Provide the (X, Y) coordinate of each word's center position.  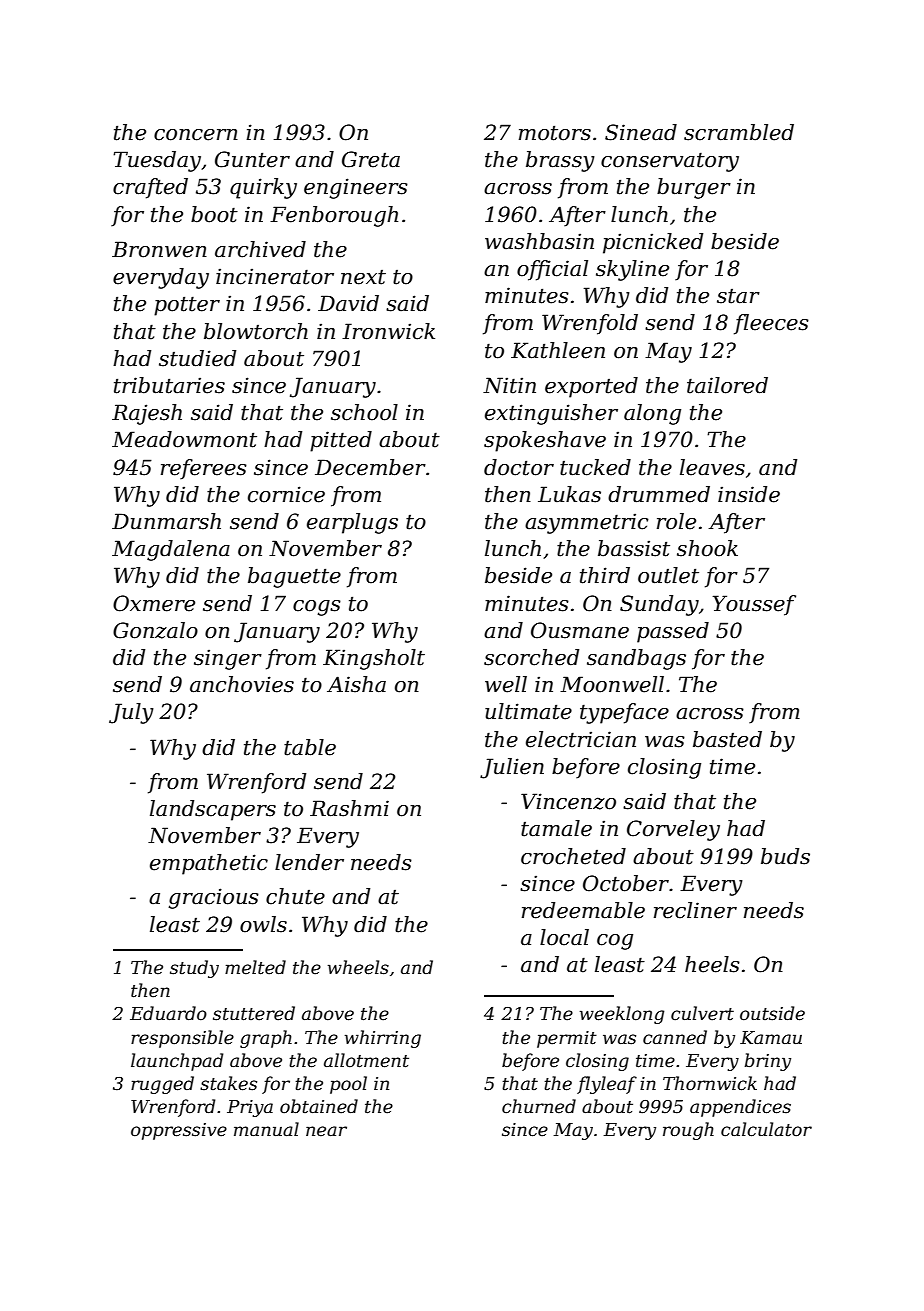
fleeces (771, 324)
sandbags (636, 659)
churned (539, 1106)
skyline (632, 270)
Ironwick (388, 331)
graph (266, 1039)
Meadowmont (184, 439)
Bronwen (159, 249)
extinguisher (551, 414)
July (131, 713)
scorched (531, 657)
